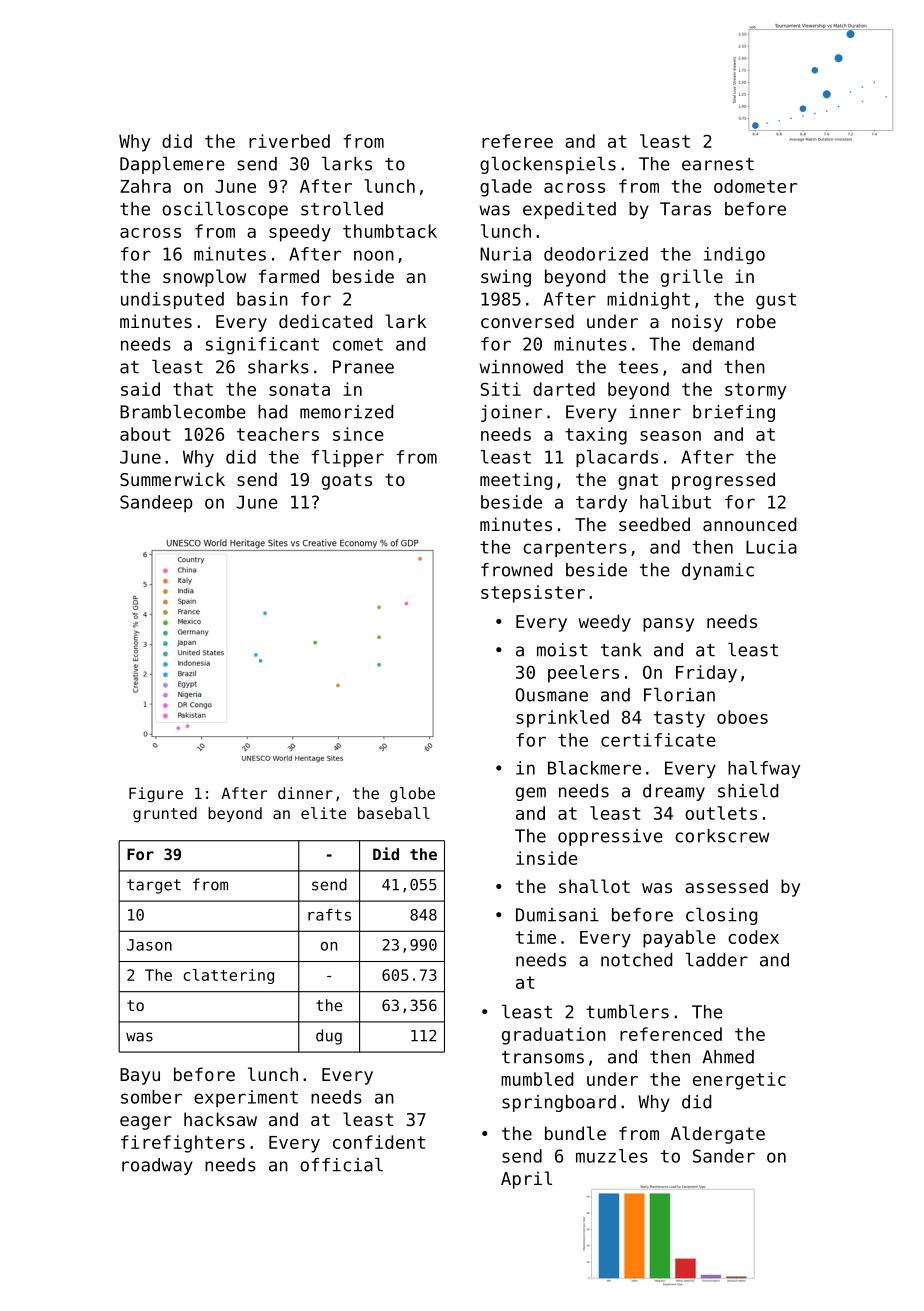  I want to click on Sandeep, so click(156, 503).
